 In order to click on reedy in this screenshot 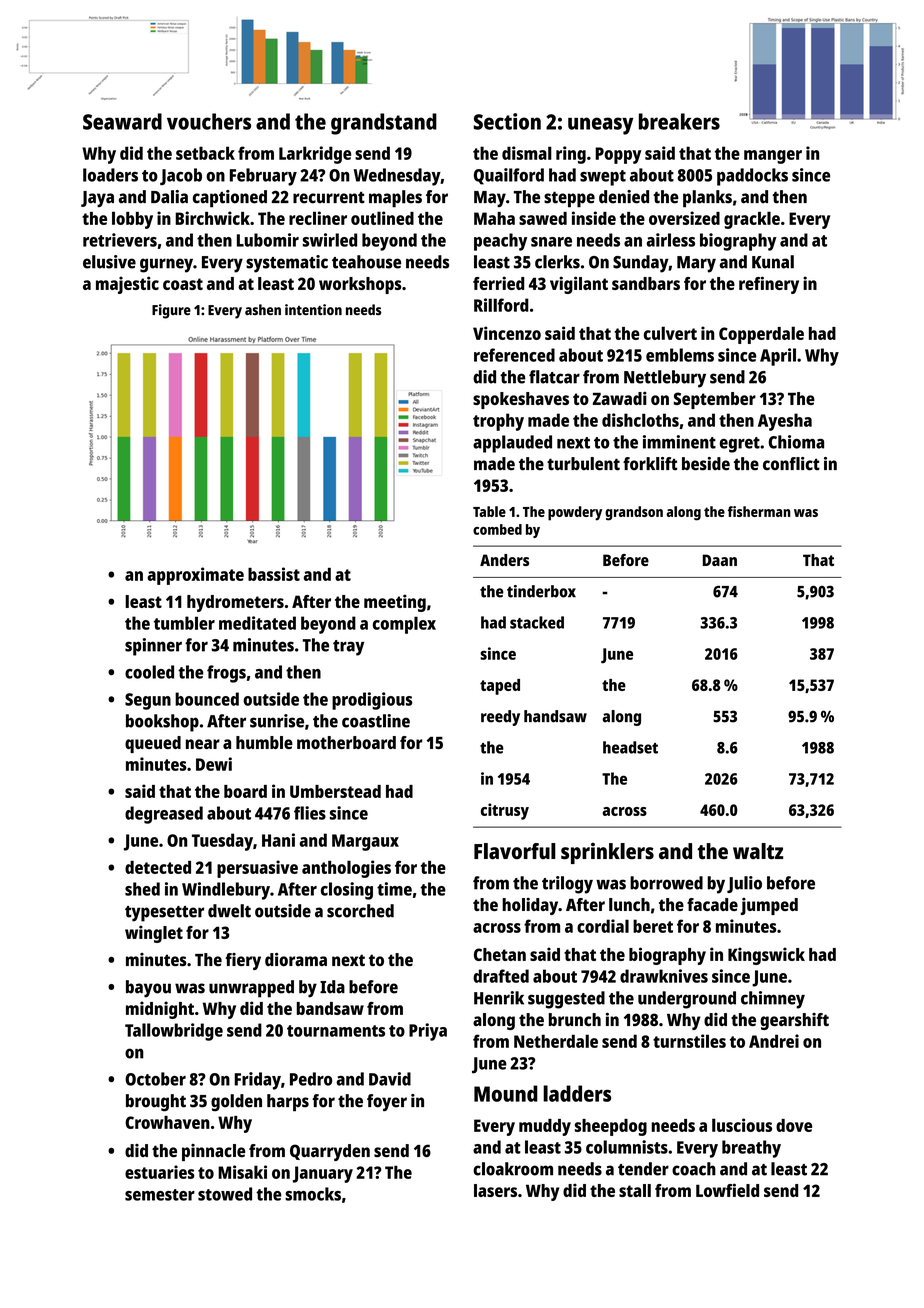, I will do `click(500, 718)`.
